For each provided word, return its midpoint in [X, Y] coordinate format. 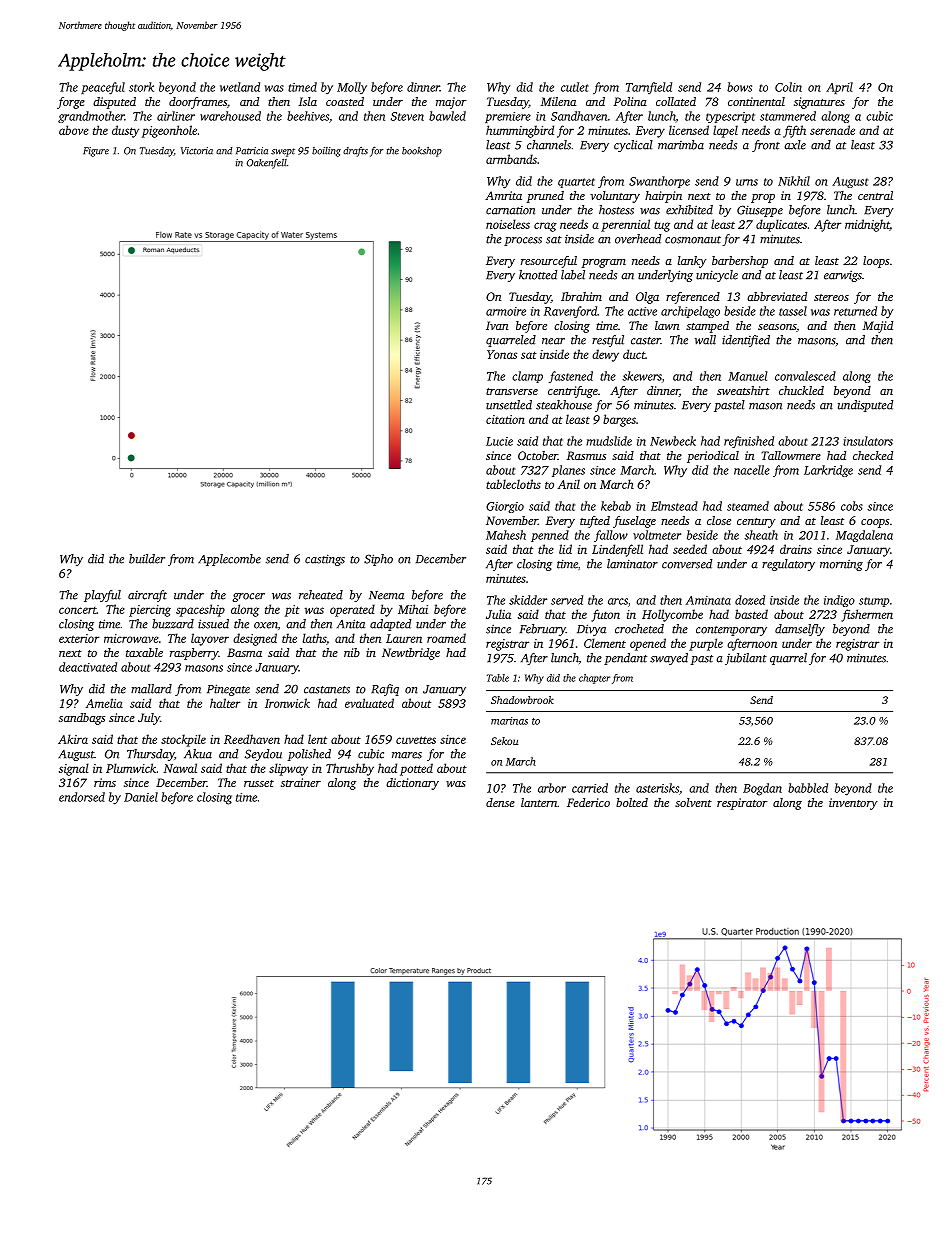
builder [147, 559]
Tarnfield [649, 88]
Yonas [502, 354]
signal [74, 769]
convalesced [805, 376]
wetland [240, 87]
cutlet [575, 87]
